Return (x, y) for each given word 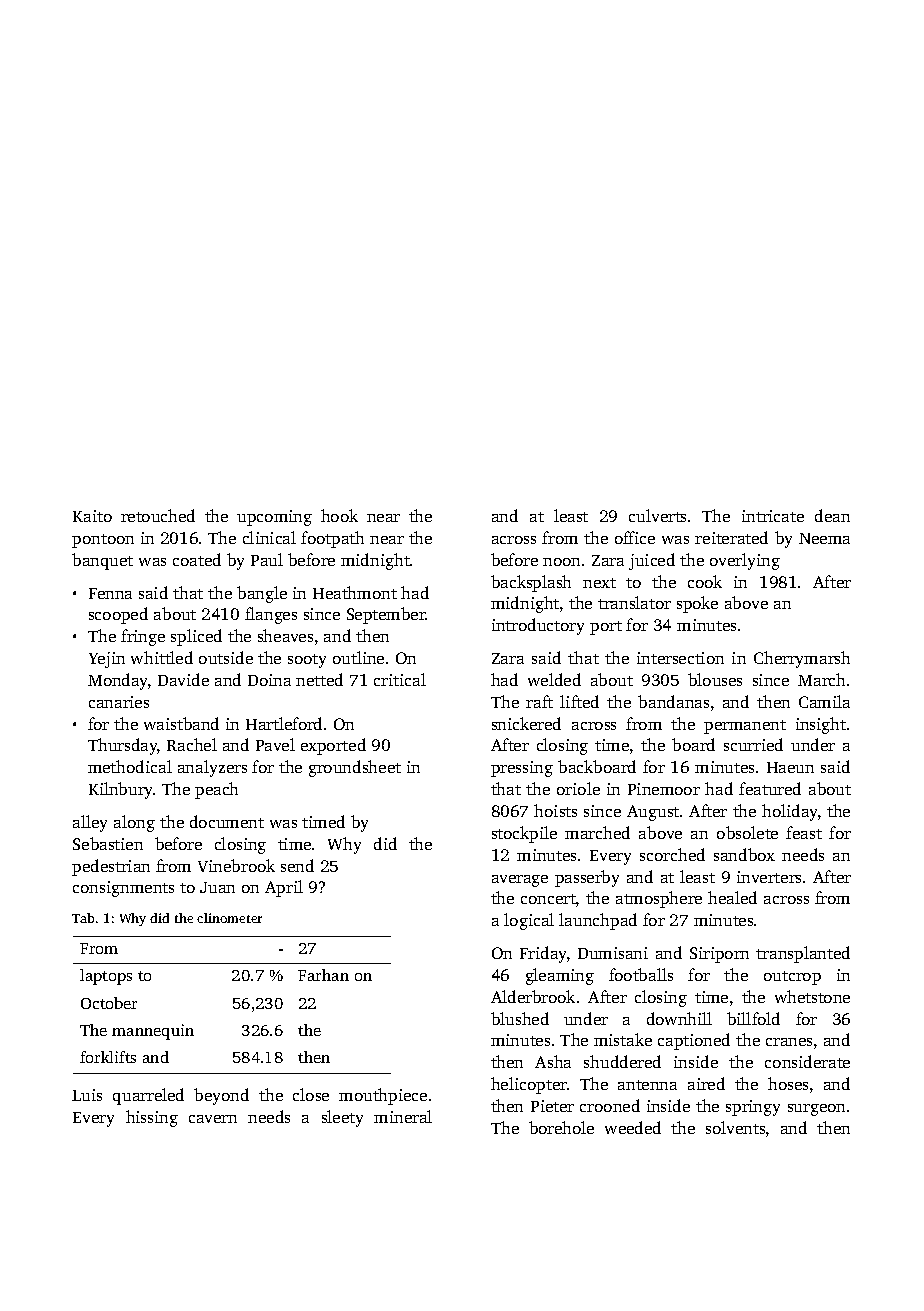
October (109, 1003)
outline (358, 657)
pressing (522, 769)
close (311, 1094)
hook (339, 515)
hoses (788, 1083)
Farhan (323, 975)
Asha (553, 1061)
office (635, 537)
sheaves (285, 635)
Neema (824, 538)
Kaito (92, 516)
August (653, 813)
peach (216, 790)
